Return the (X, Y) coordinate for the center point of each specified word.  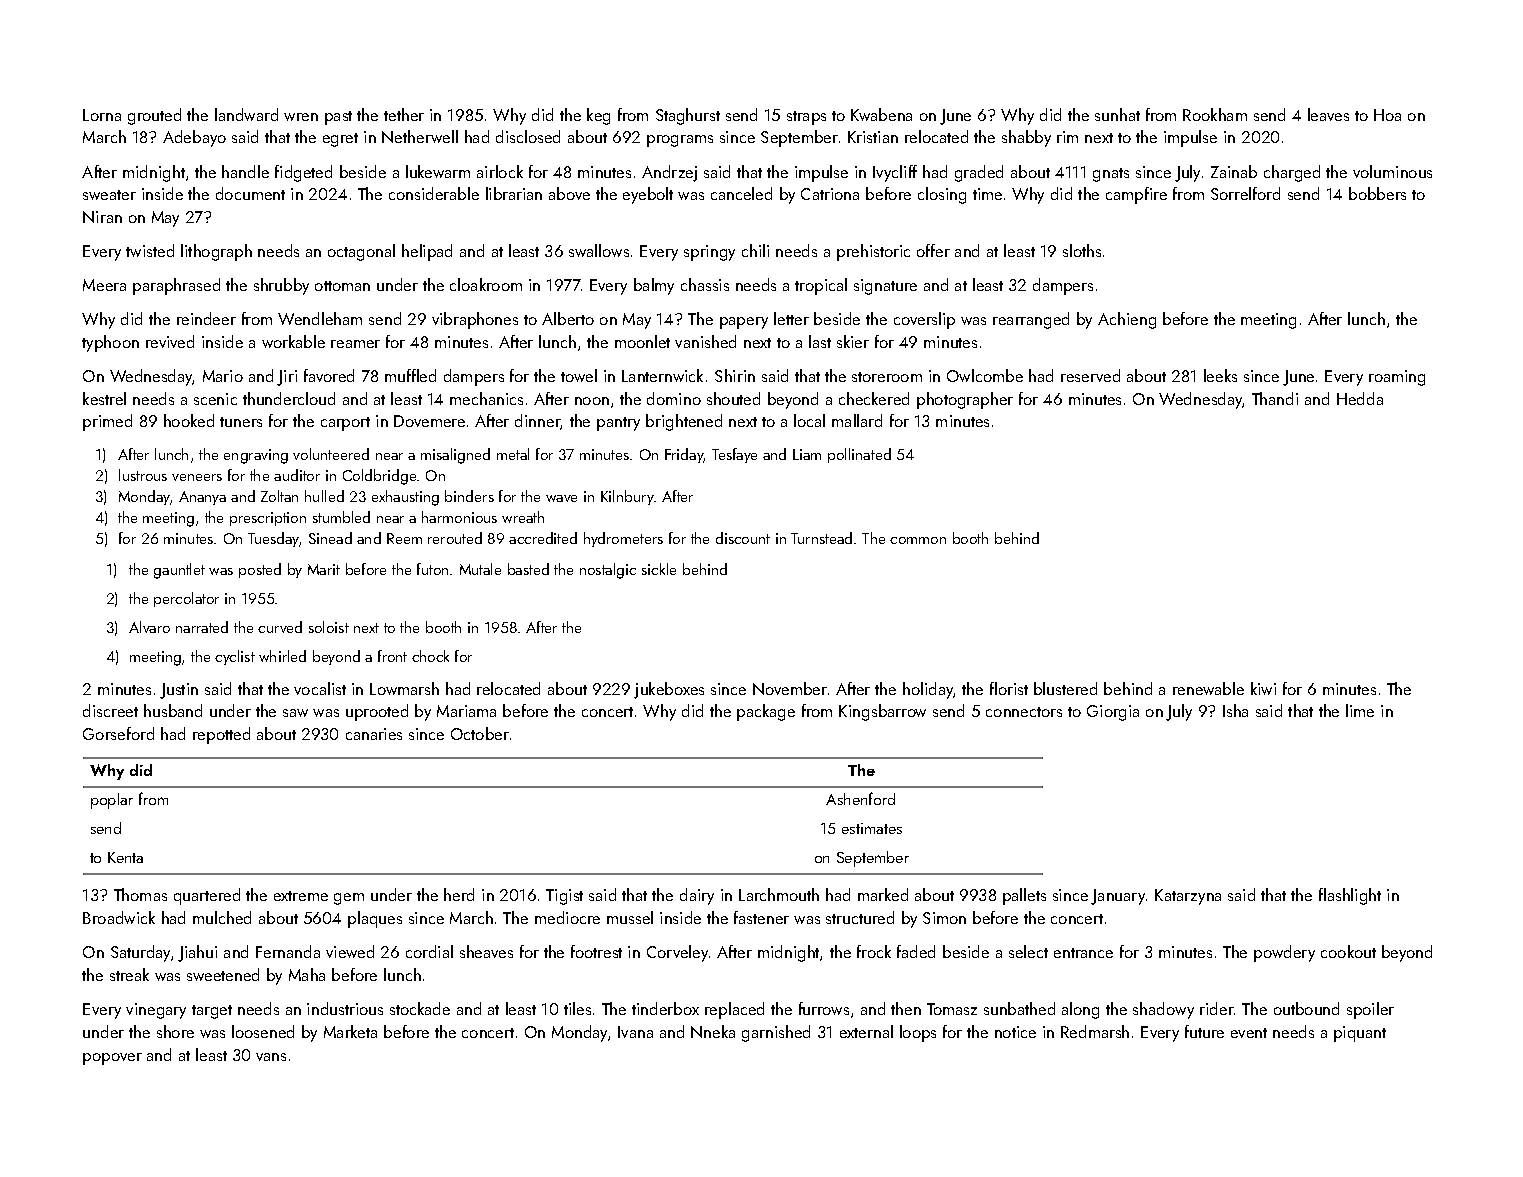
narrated (202, 627)
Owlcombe (985, 375)
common (918, 540)
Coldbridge (379, 477)
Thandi (1275, 398)
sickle (659, 569)
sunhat (1117, 114)
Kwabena (881, 114)
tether (404, 114)
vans (271, 1057)
